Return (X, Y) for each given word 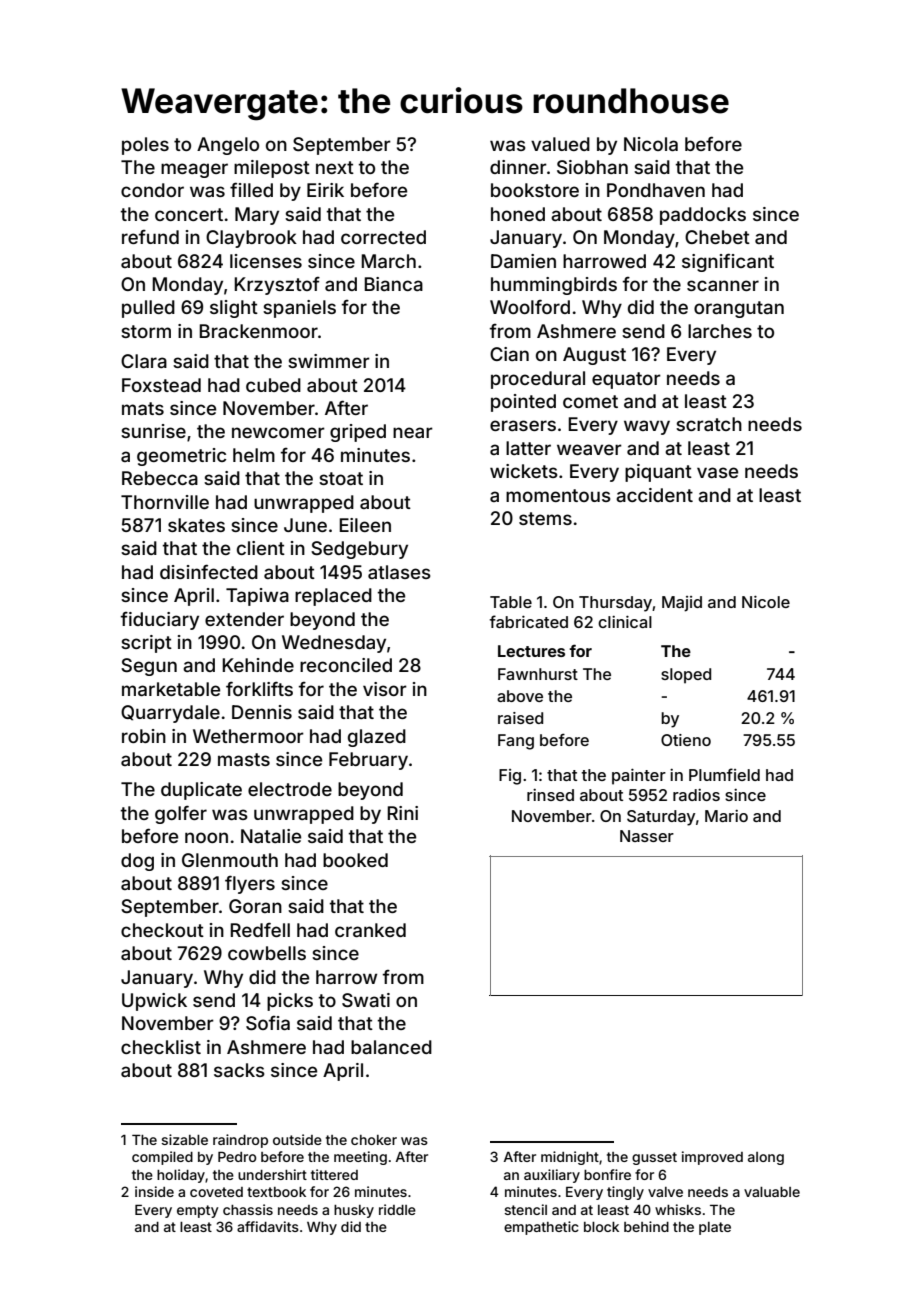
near (413, 432)
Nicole (766, 602)
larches (720, 331)
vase (717, 472)
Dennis (262, 712)
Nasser (647, 836)
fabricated (529, 621)
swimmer (329, 361)
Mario (726, 816)
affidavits (268, 1226)
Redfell (260, 929)
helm (254, 455)
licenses (266, 261)
